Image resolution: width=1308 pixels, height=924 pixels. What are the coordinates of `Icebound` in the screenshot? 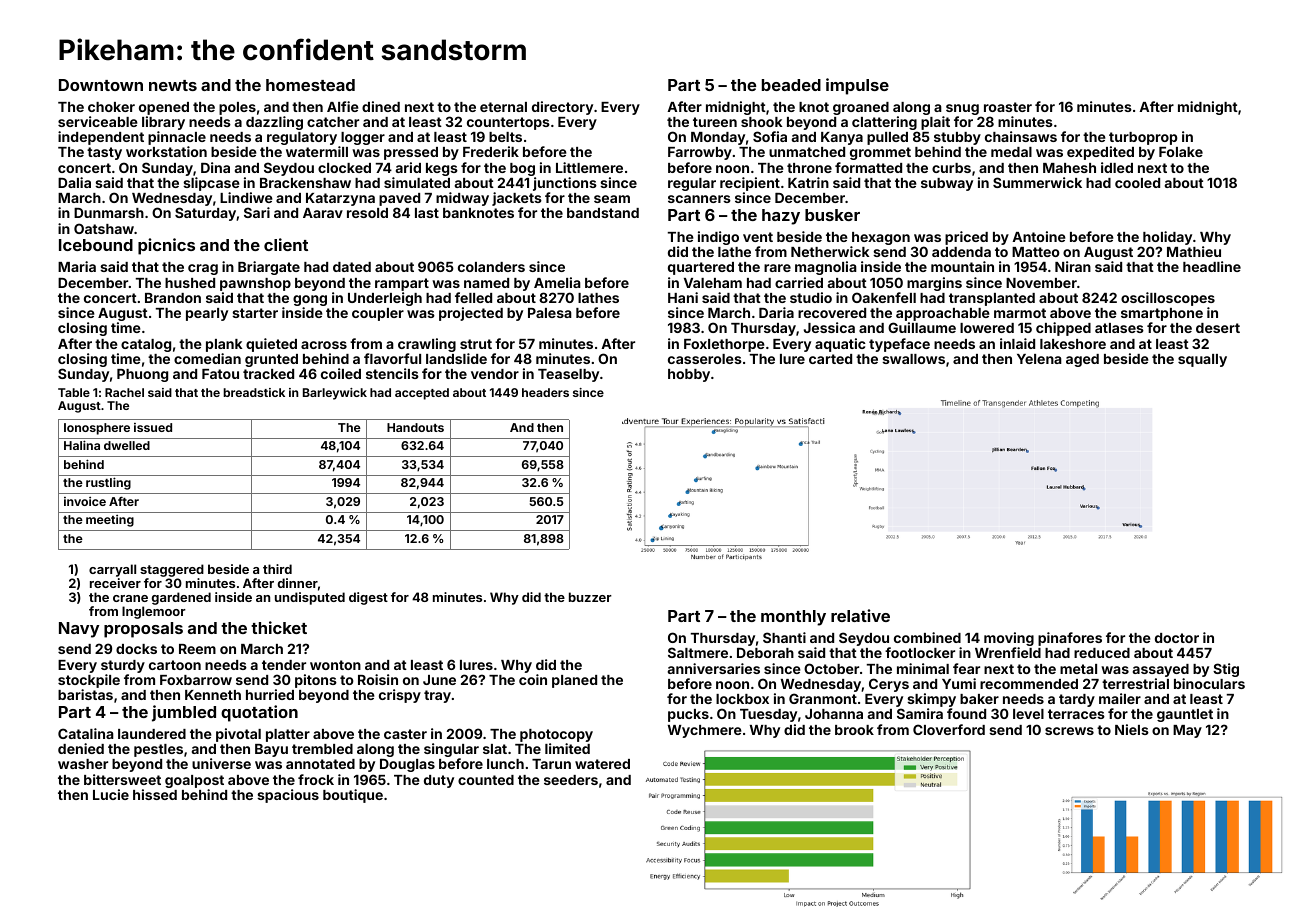 It's located at (96, 245).
